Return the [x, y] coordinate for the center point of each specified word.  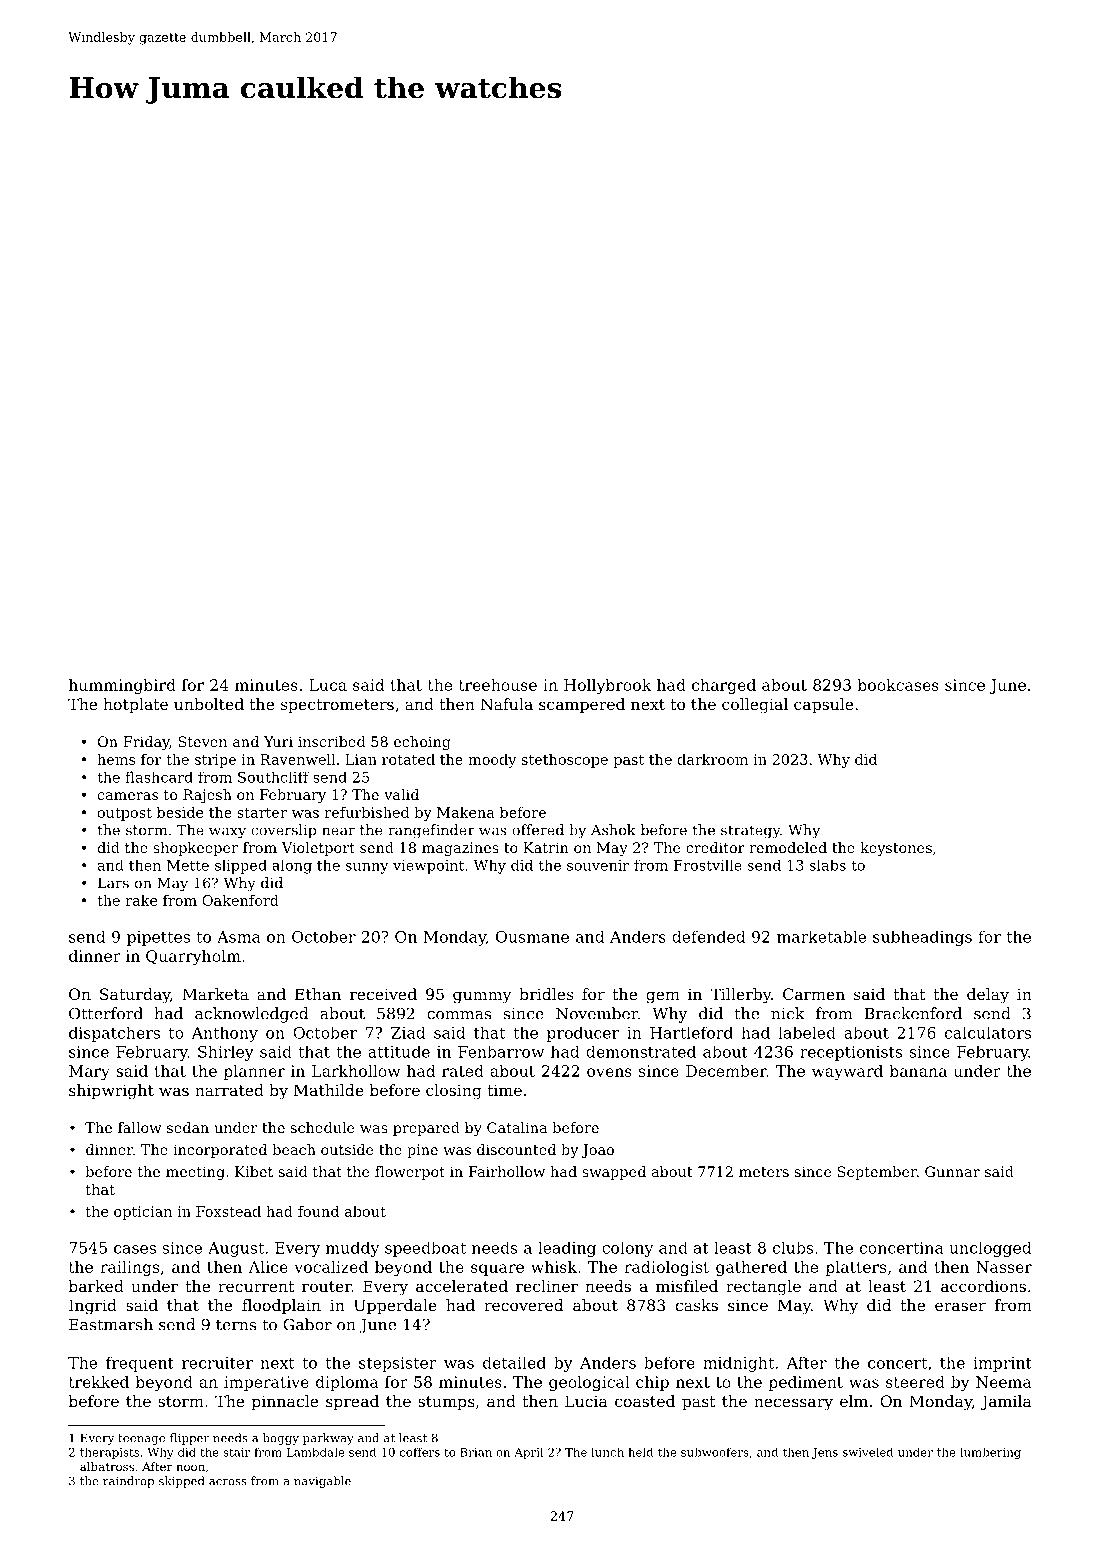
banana [918, 1071]
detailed [514, 1362]
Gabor [307, 1324]
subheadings [922, 938]
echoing [422, 743]
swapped [614, 1173]
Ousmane [532, 937]
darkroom [713, 759]
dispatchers [114, 1034]
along [292, 867]
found [318, 1211]
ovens [609, 1072]
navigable [322, 1482]
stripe [215, 761]
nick [787, 1013]
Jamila [1005, 1402]
